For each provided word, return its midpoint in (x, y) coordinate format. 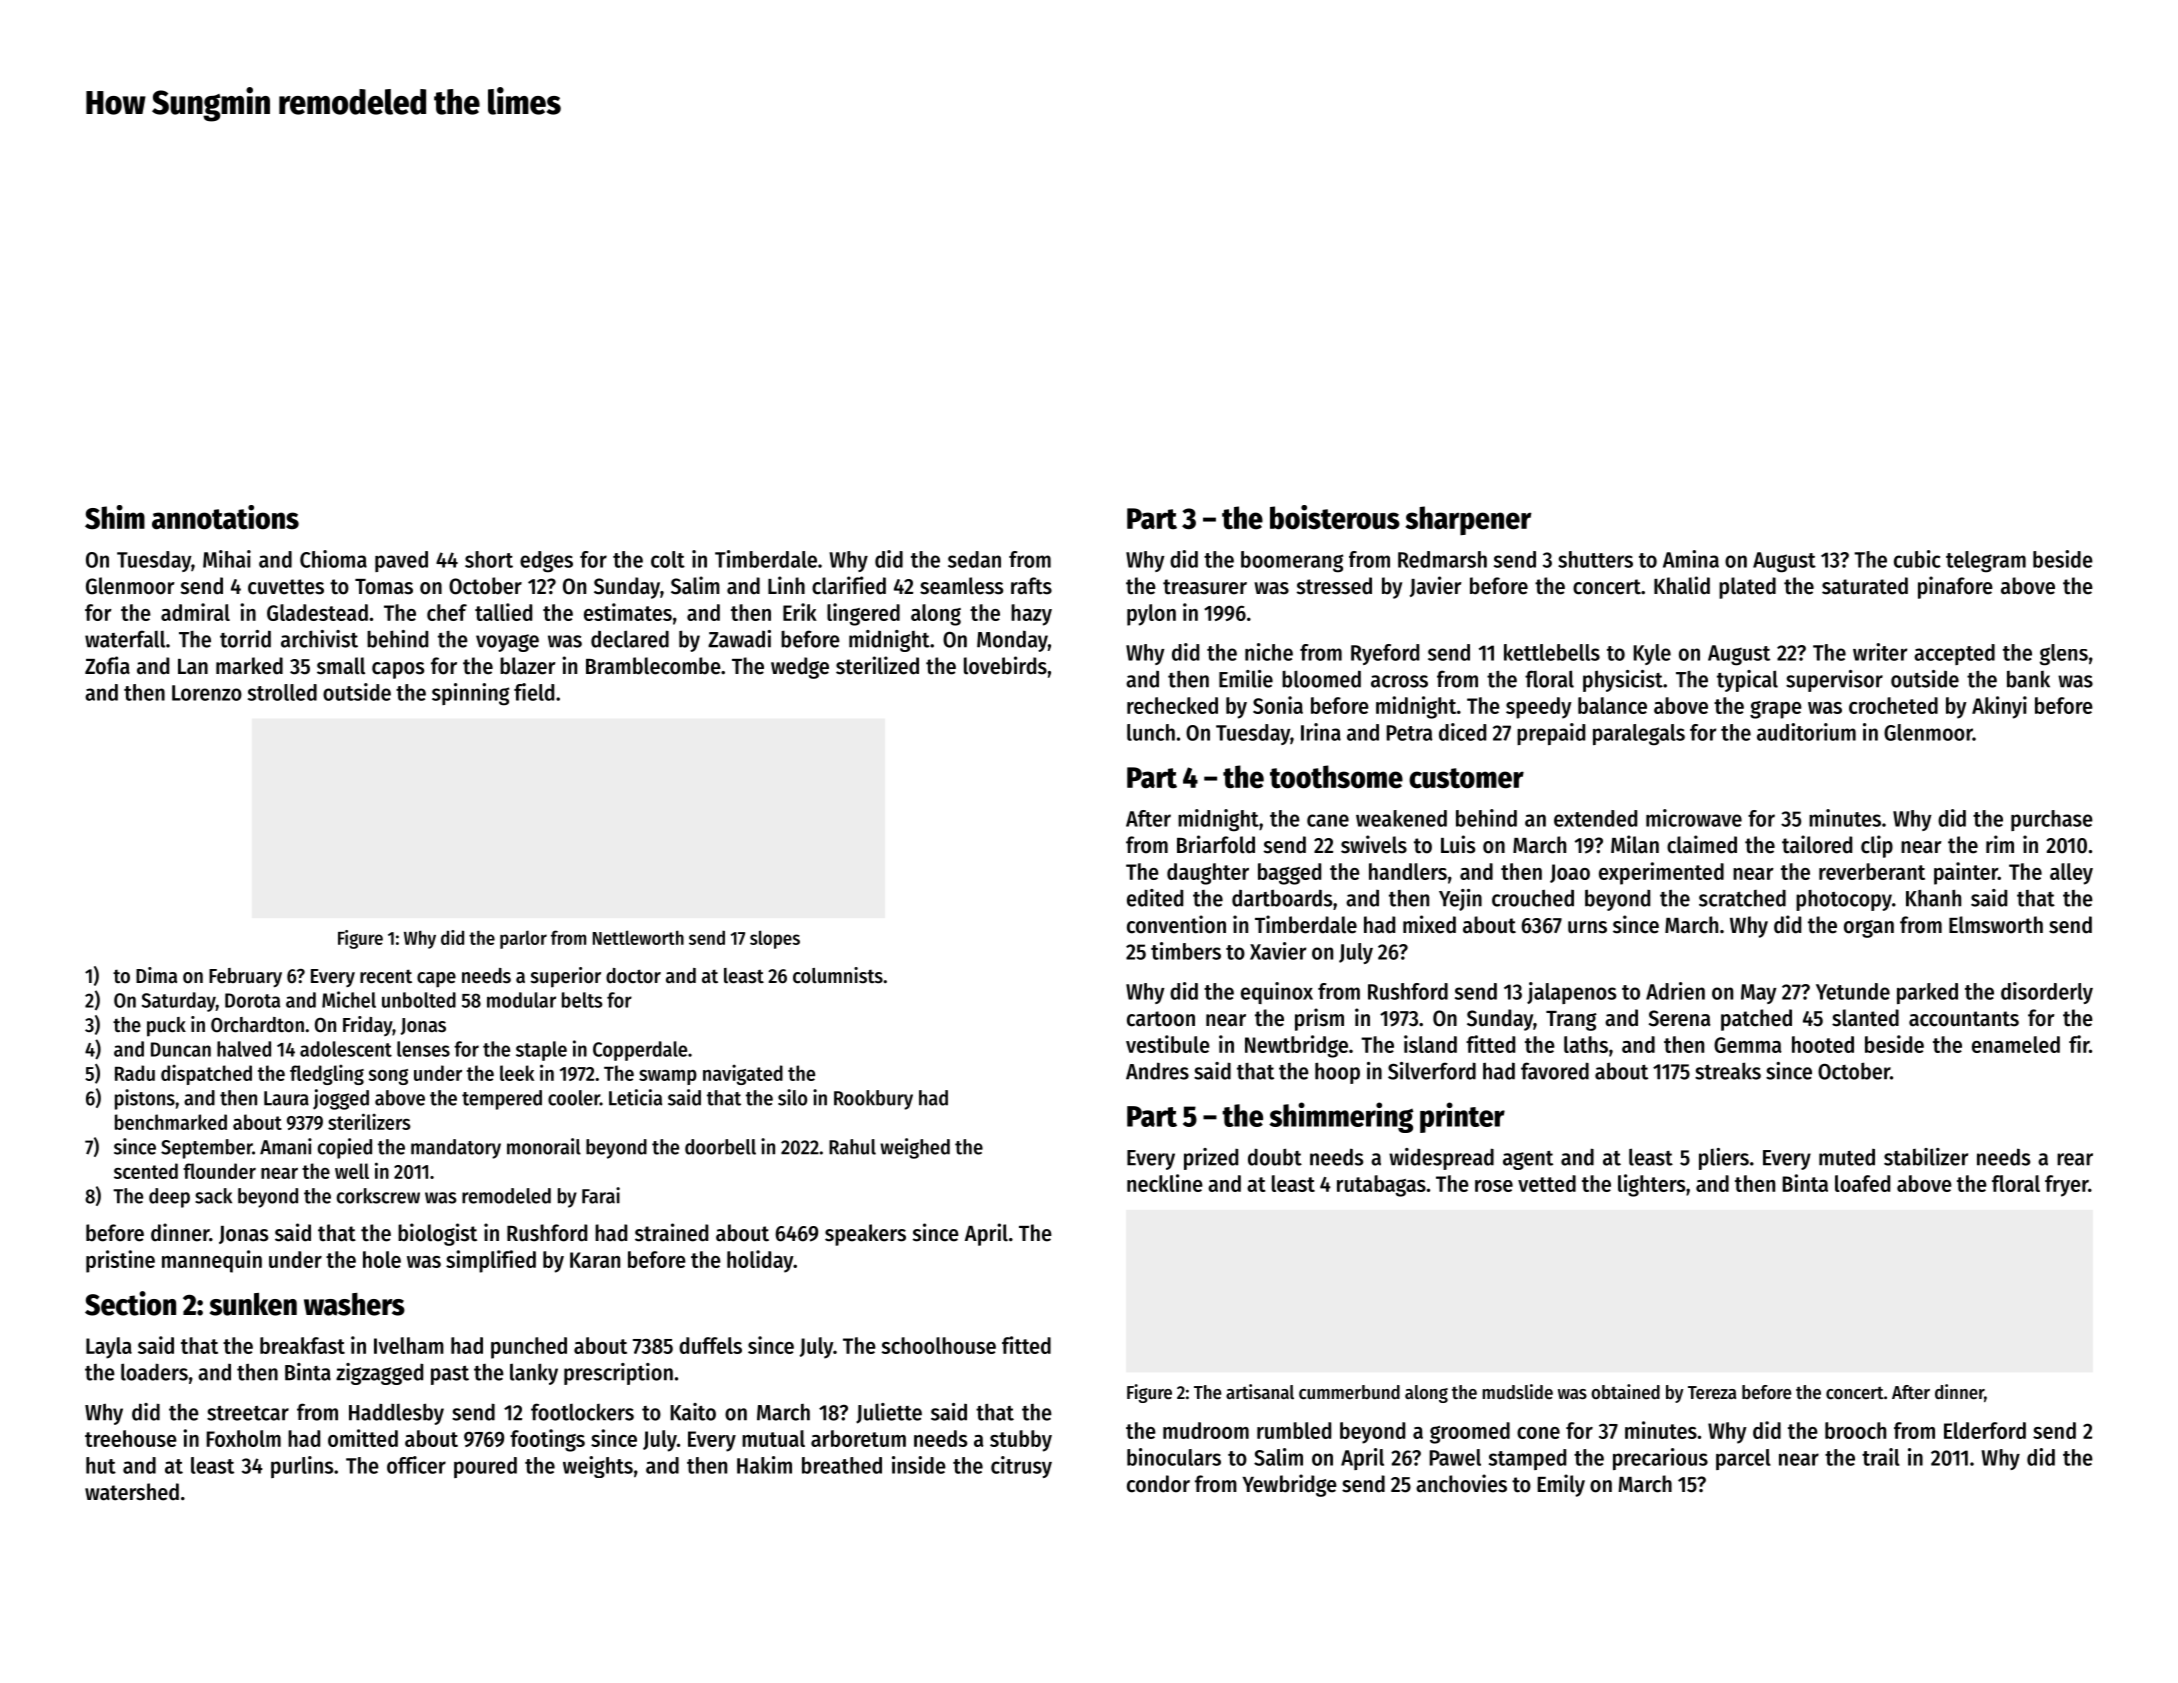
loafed (1862, 1183)
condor (1158, 1484)
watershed (132, 1492)
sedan (974, 559)
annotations (225, 517)
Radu (135, 1073)
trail (1881, 1457)
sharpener (1468, 520)
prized (1211, 1159)
